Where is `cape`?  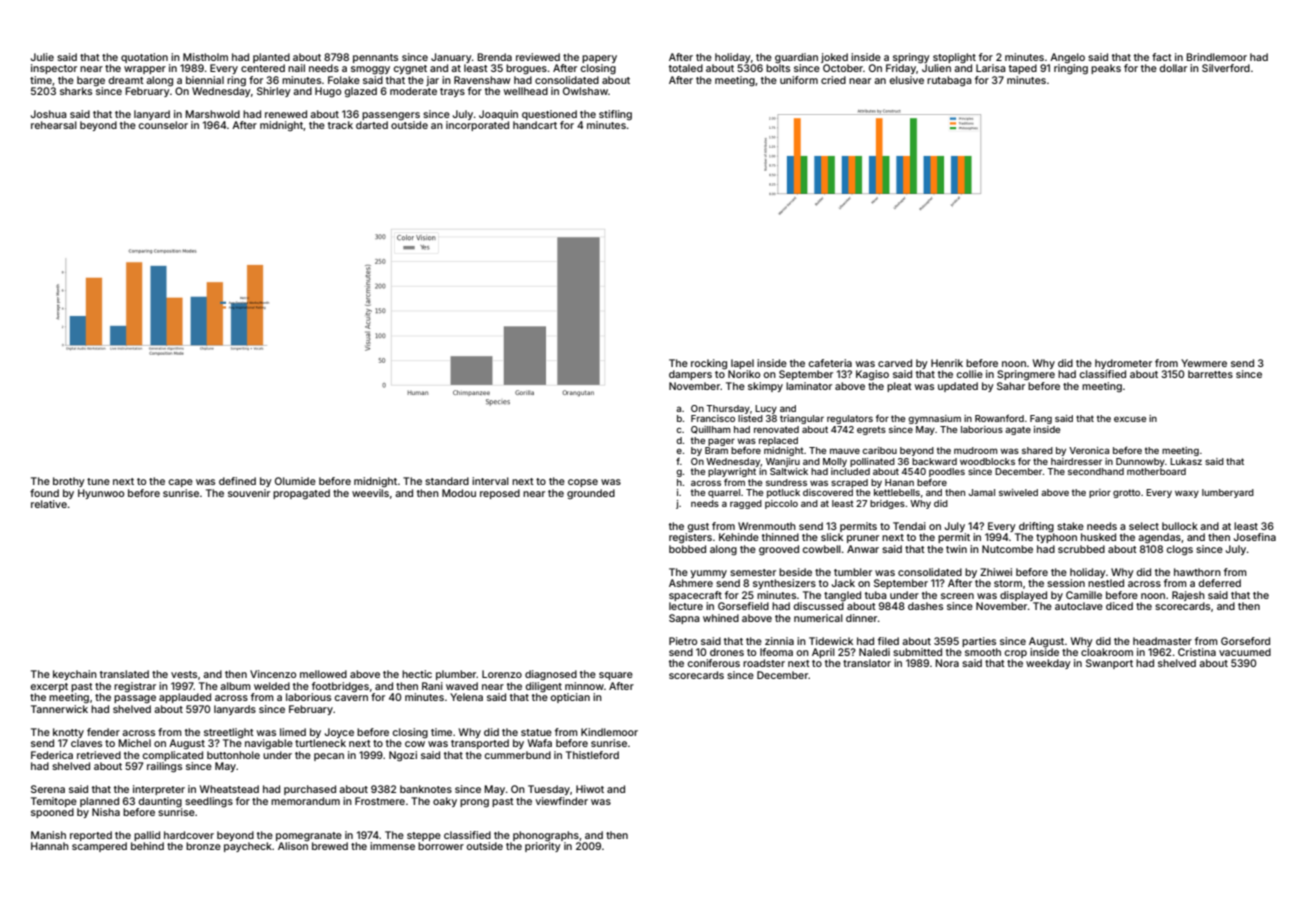 cape is located at coordinates (181, 483).
